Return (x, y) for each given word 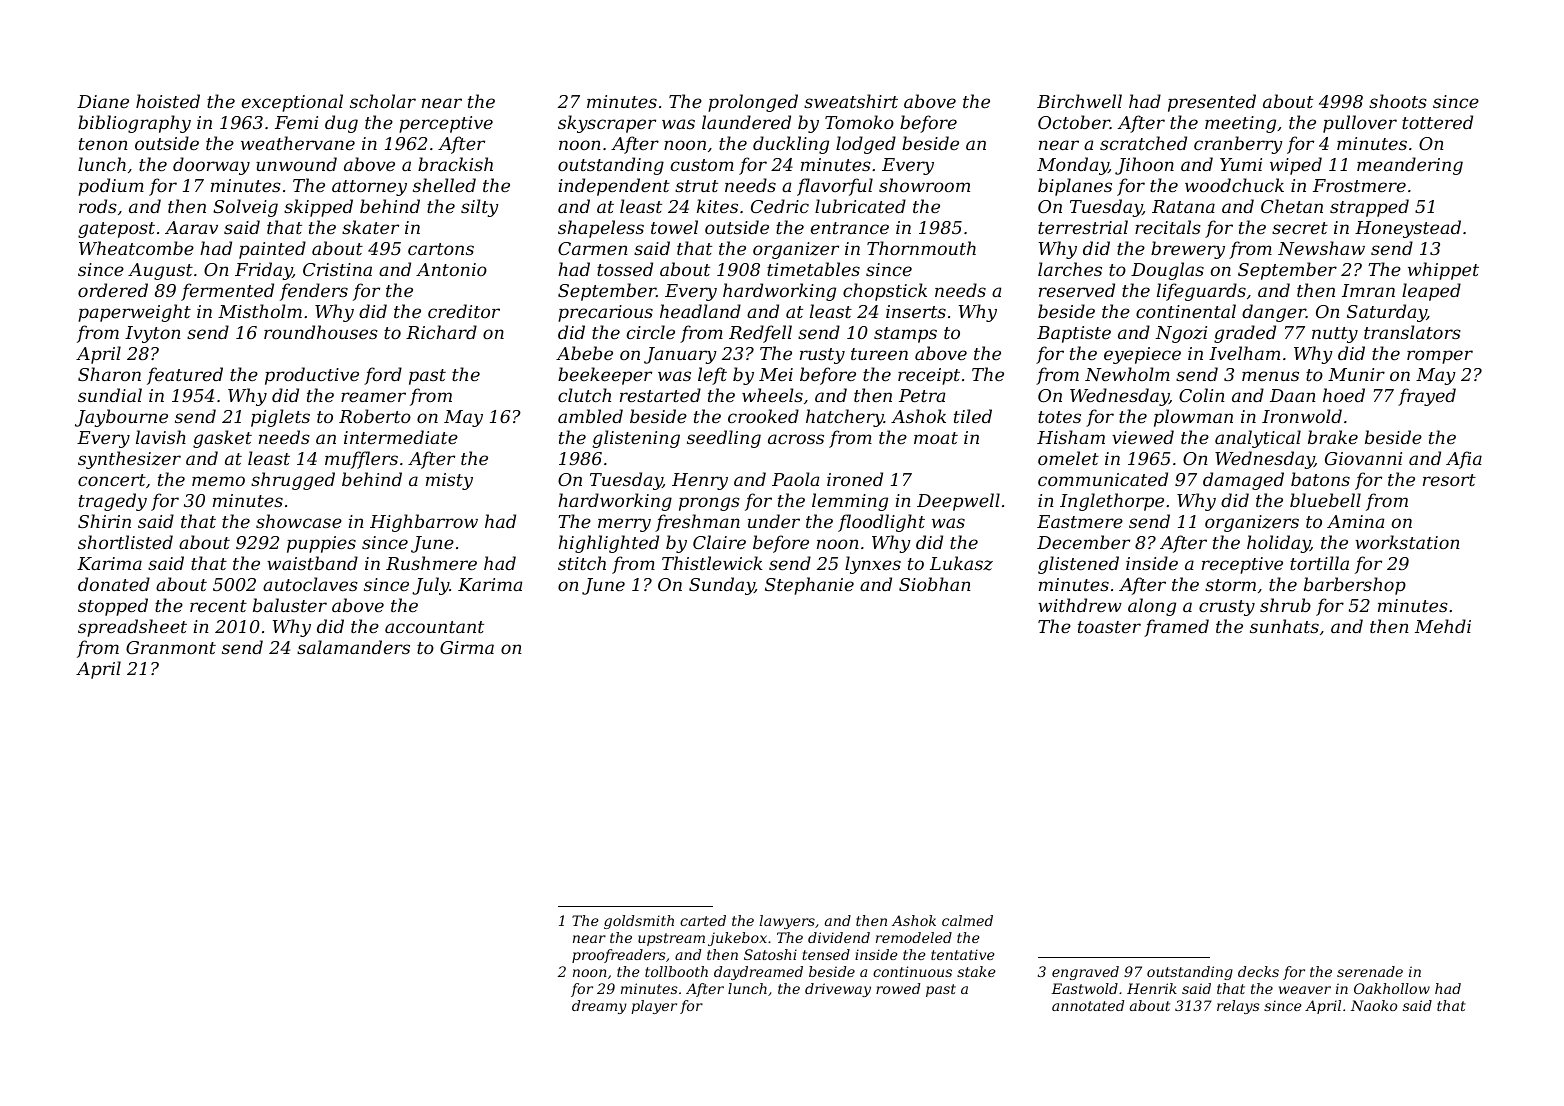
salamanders (353, 647)
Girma (467, 647)
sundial (110, 395)
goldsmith (639, 922)
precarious (605, 313)
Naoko (1374, 1005)
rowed (898, 988)
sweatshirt (851, 101)
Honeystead (1408, 229)
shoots (1398, 101)
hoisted (168, 101)
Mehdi (1443, 626)
